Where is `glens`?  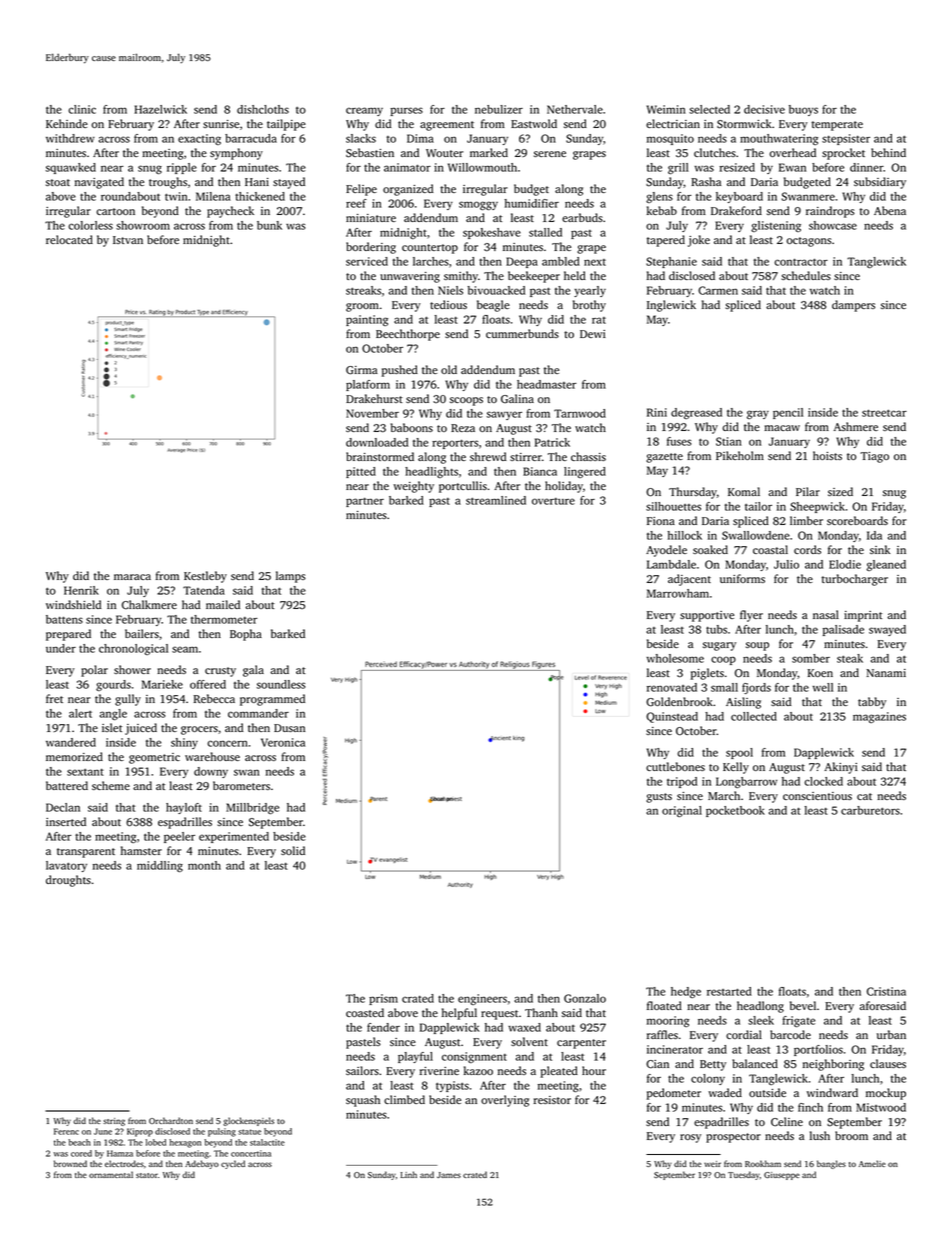
glens is located at coordinates (659, 197).
